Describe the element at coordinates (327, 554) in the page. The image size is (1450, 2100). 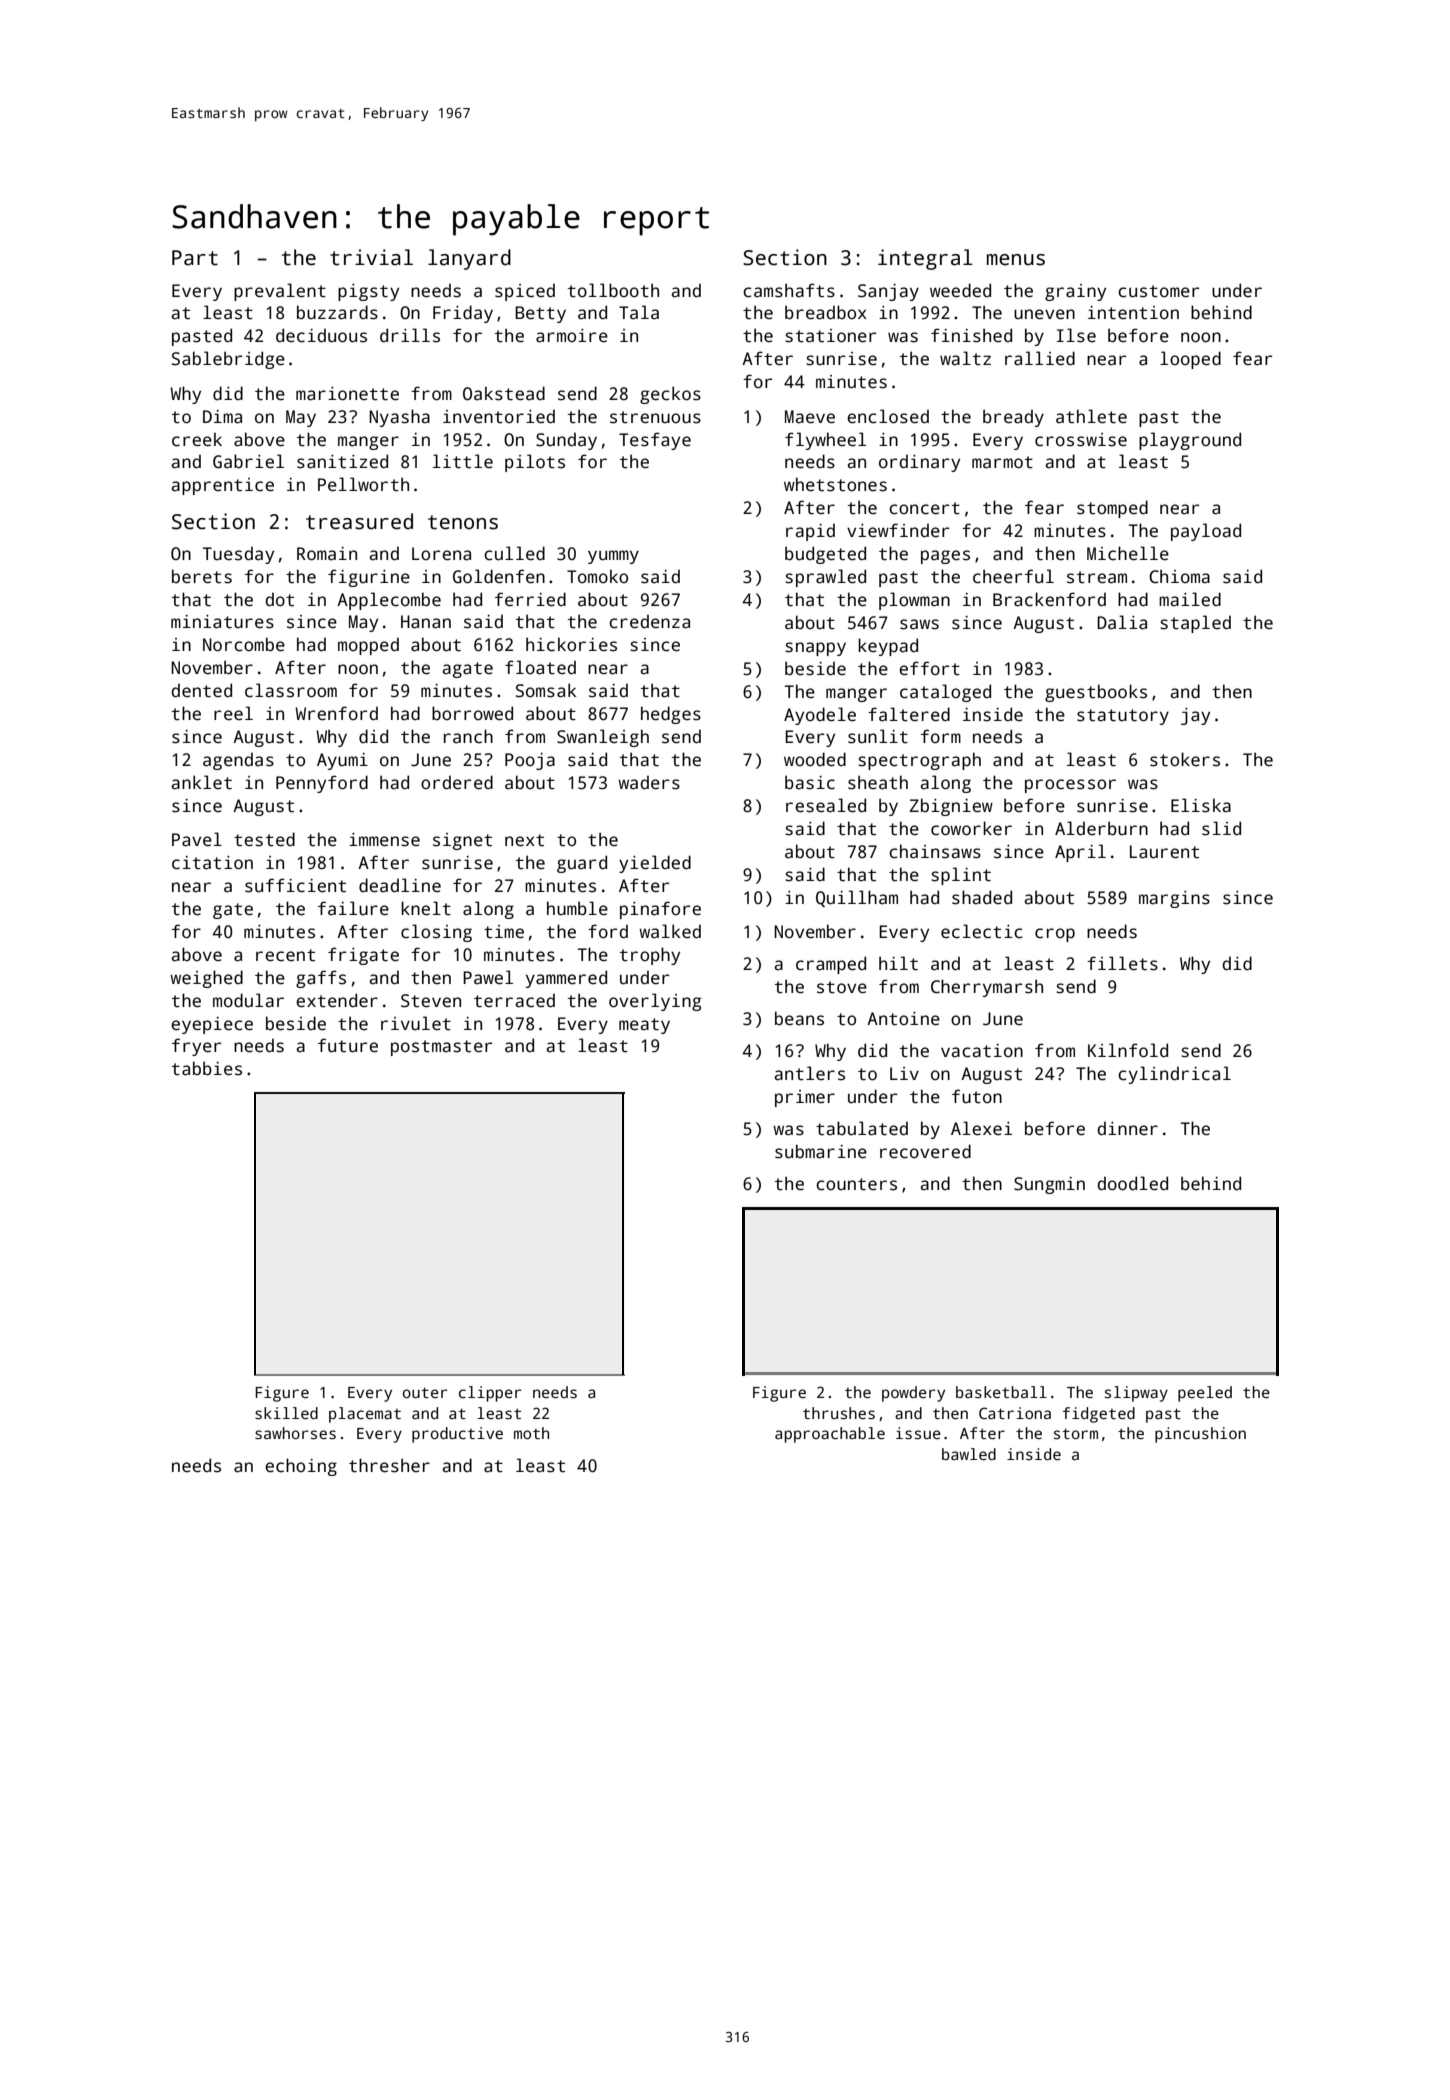
I see `Romain` at that location.
